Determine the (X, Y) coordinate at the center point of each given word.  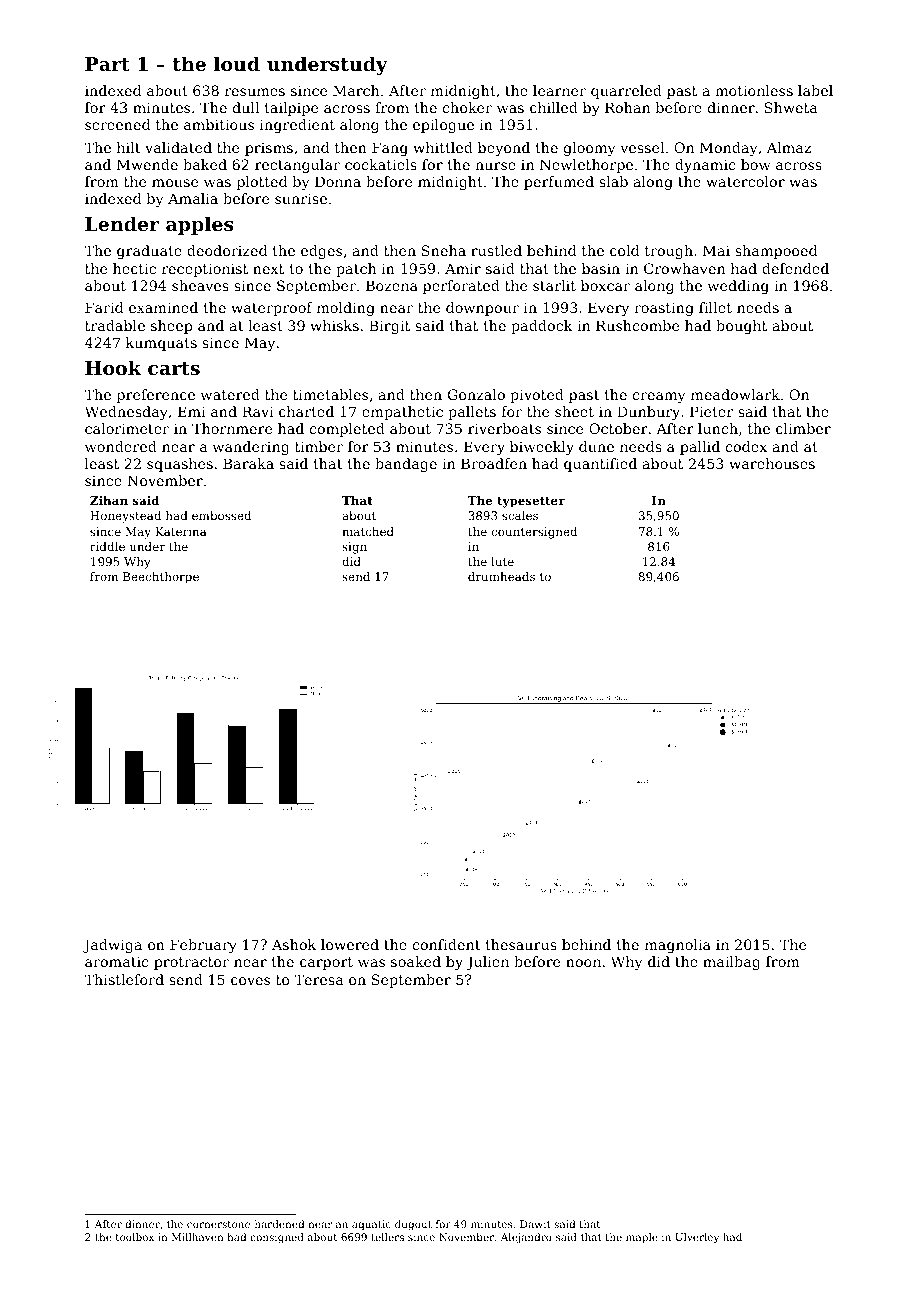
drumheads (501, 576)
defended (795, 268)
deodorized (227, 250)
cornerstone (218, 1224)
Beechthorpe (161, 578)
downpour (482, 309)
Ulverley (697, 1238)
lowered (350, 944)
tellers (387, 1237)
